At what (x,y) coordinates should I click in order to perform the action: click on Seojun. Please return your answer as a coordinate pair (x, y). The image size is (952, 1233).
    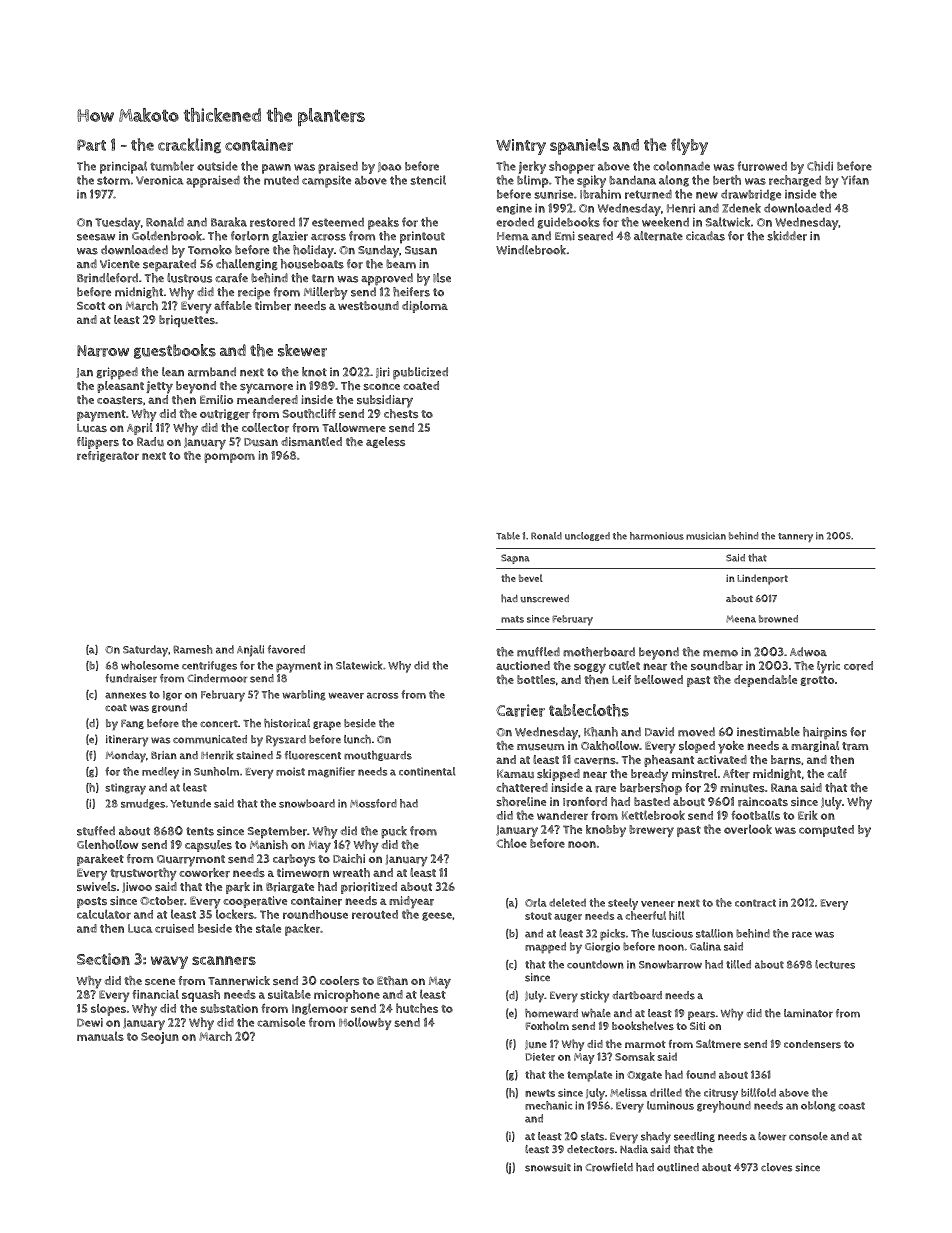
    Looking at the image, I should click on (160, 1038).
